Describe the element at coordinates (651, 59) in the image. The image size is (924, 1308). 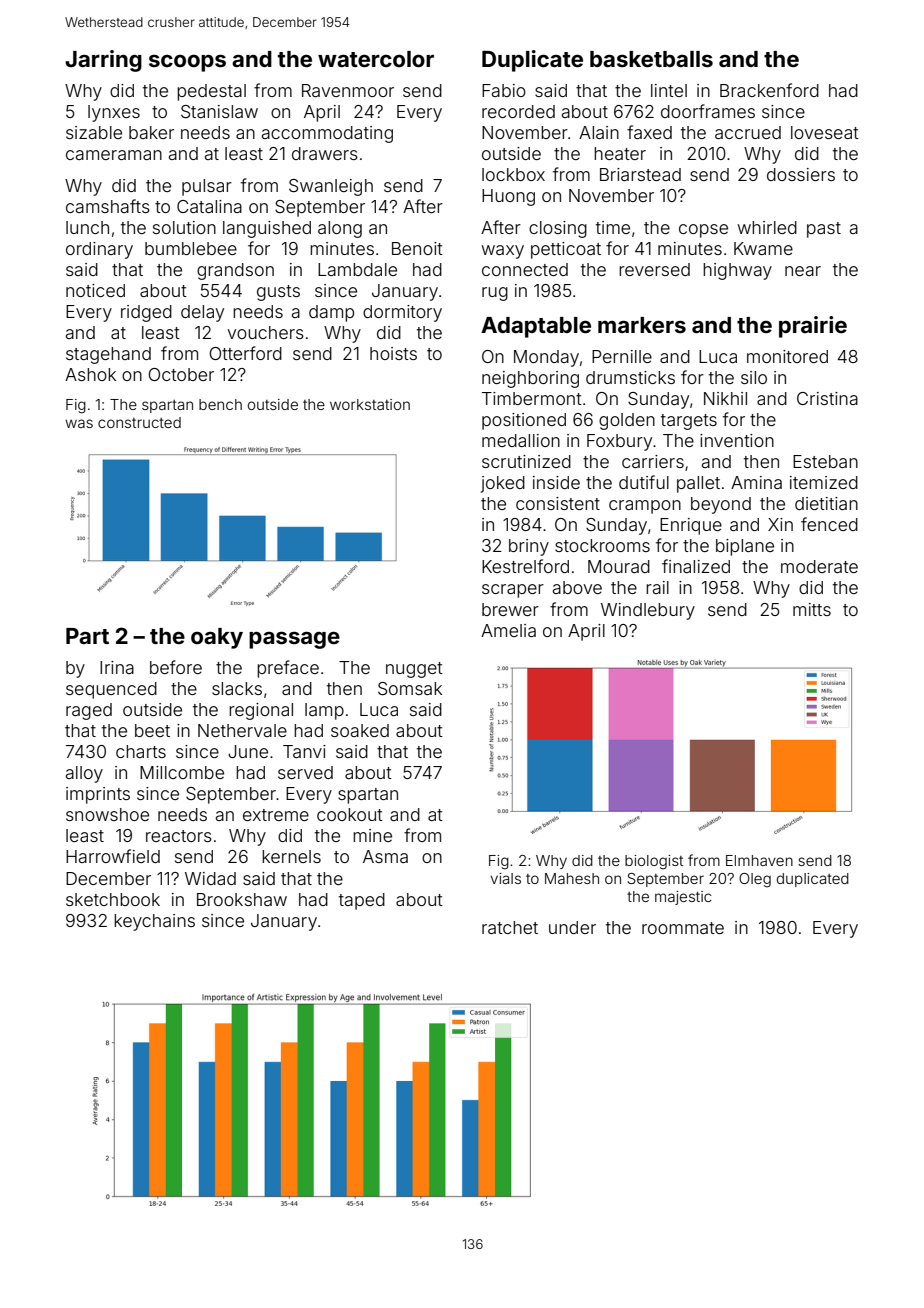
I see `basketballs` at that location.
